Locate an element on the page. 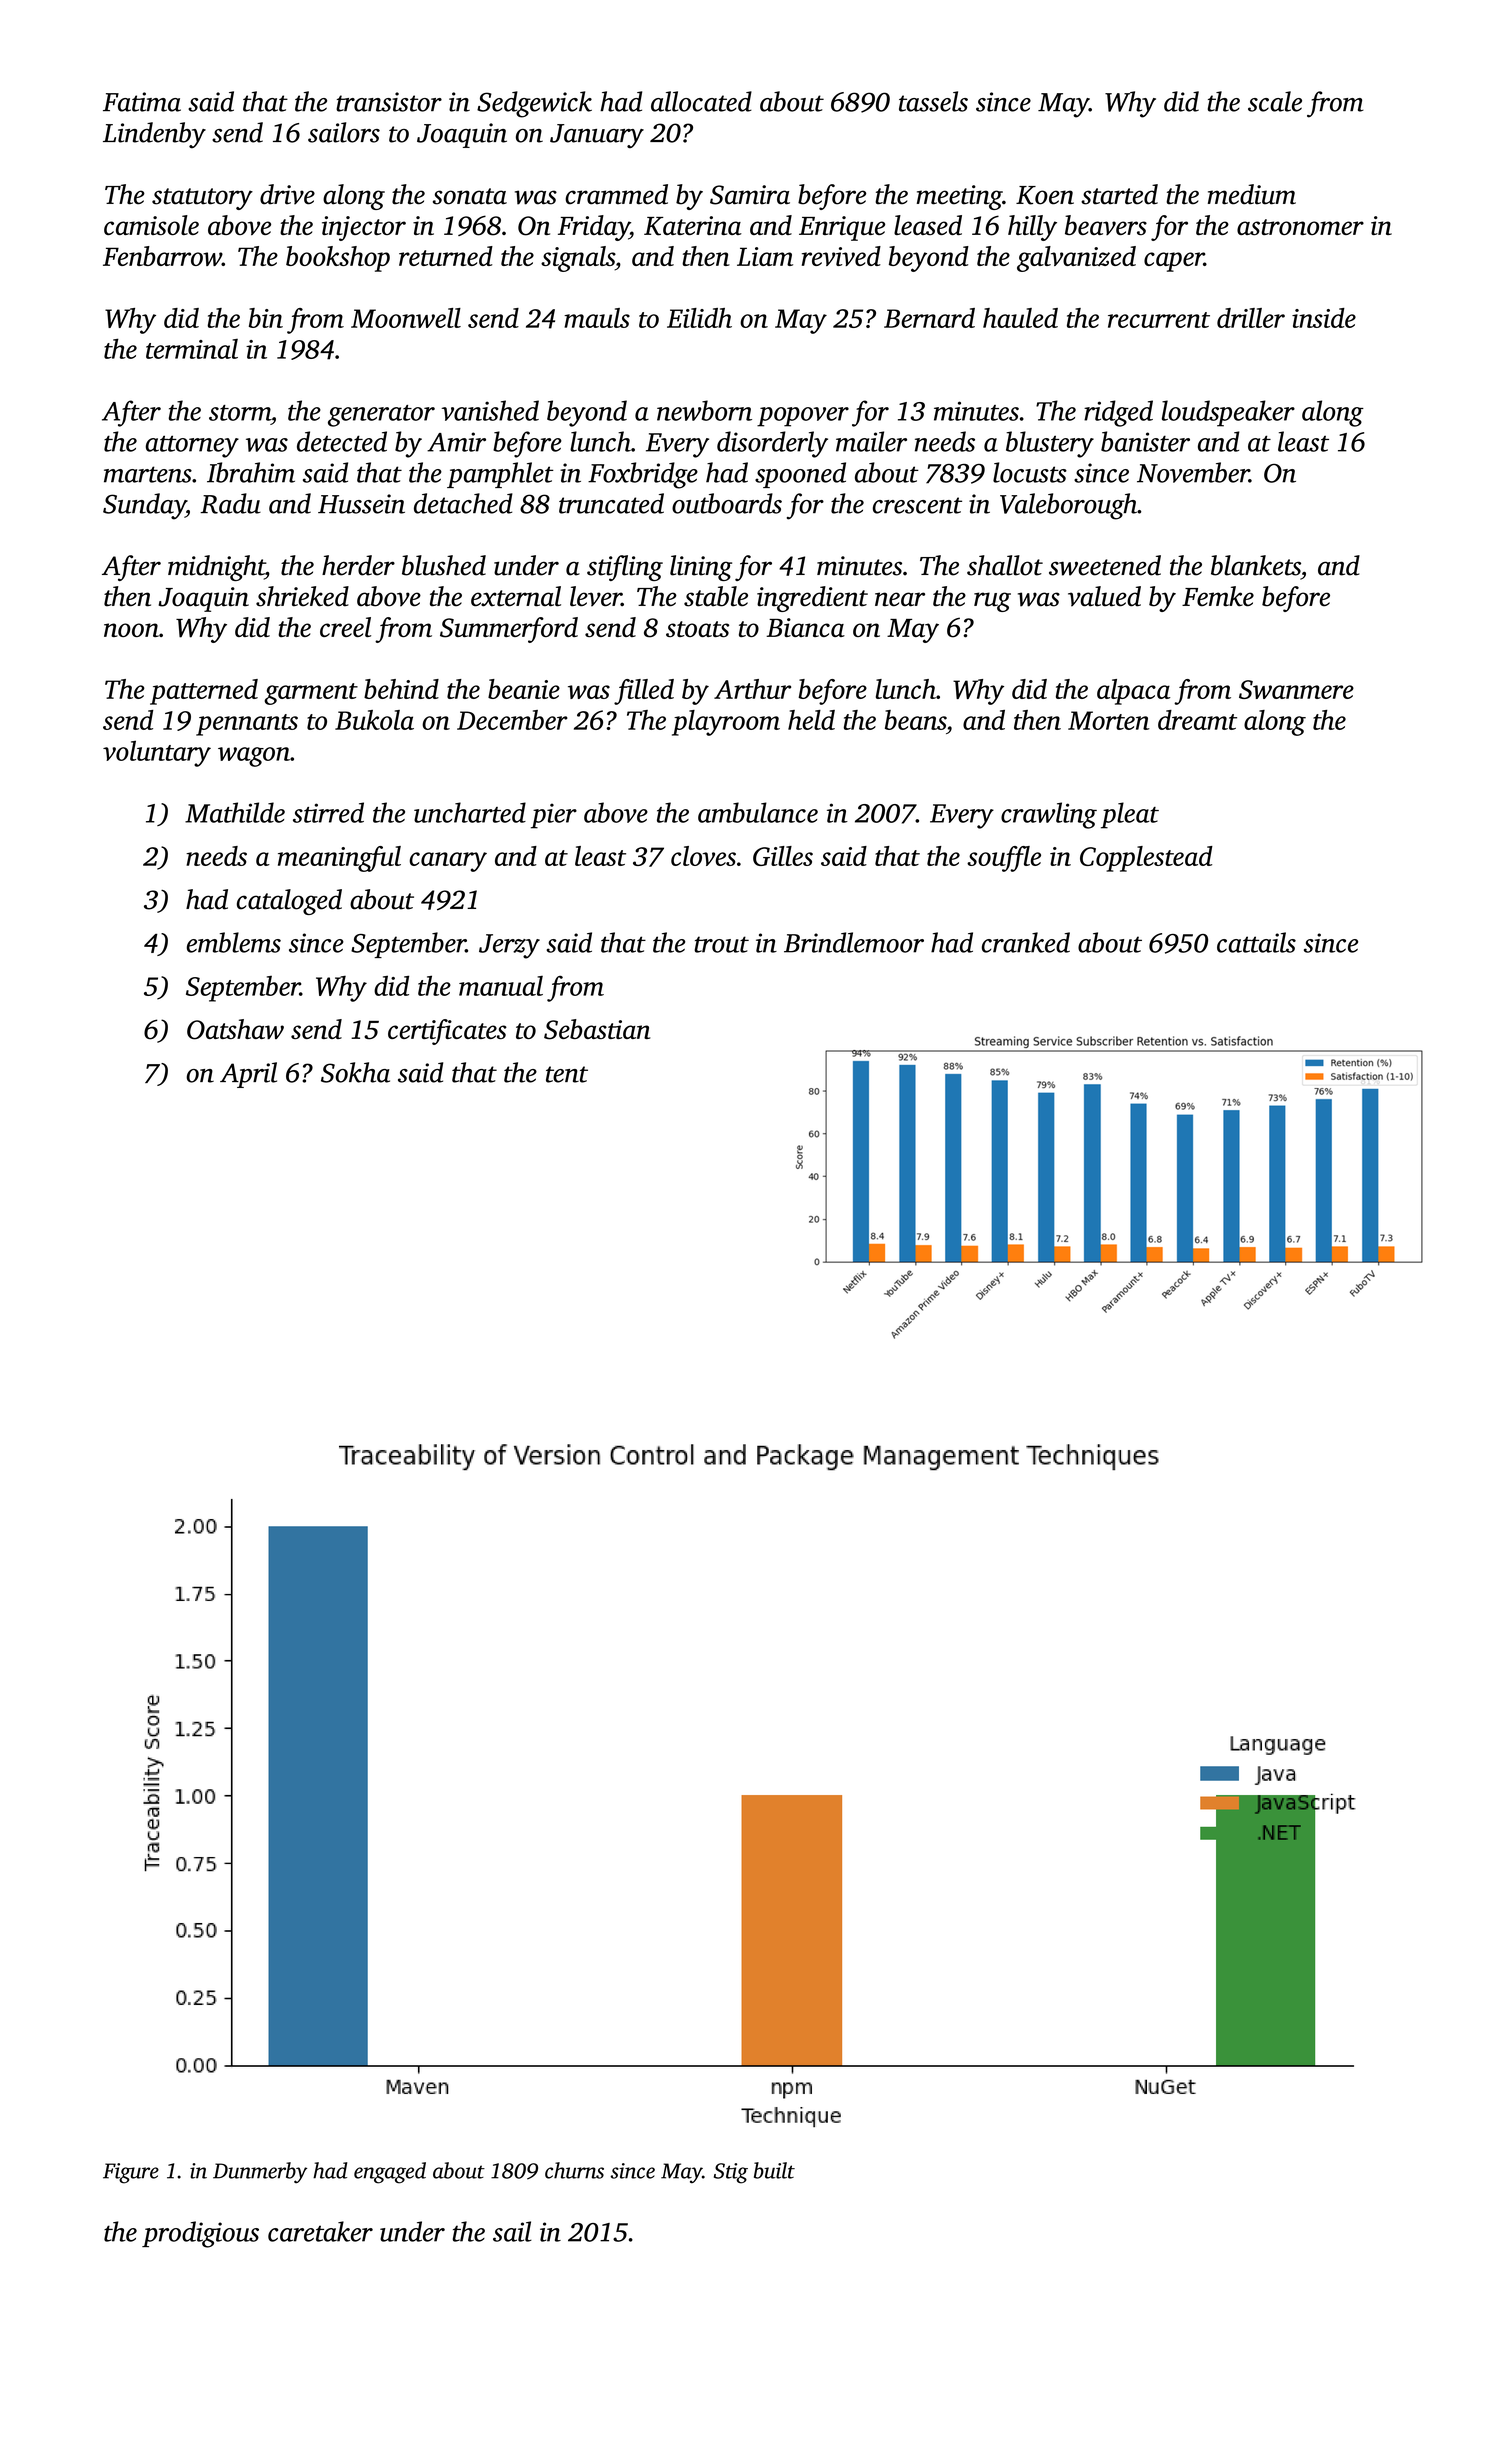 The height and width of the image is (2464, 1496). statutory is located at coordinates (202, 199).
